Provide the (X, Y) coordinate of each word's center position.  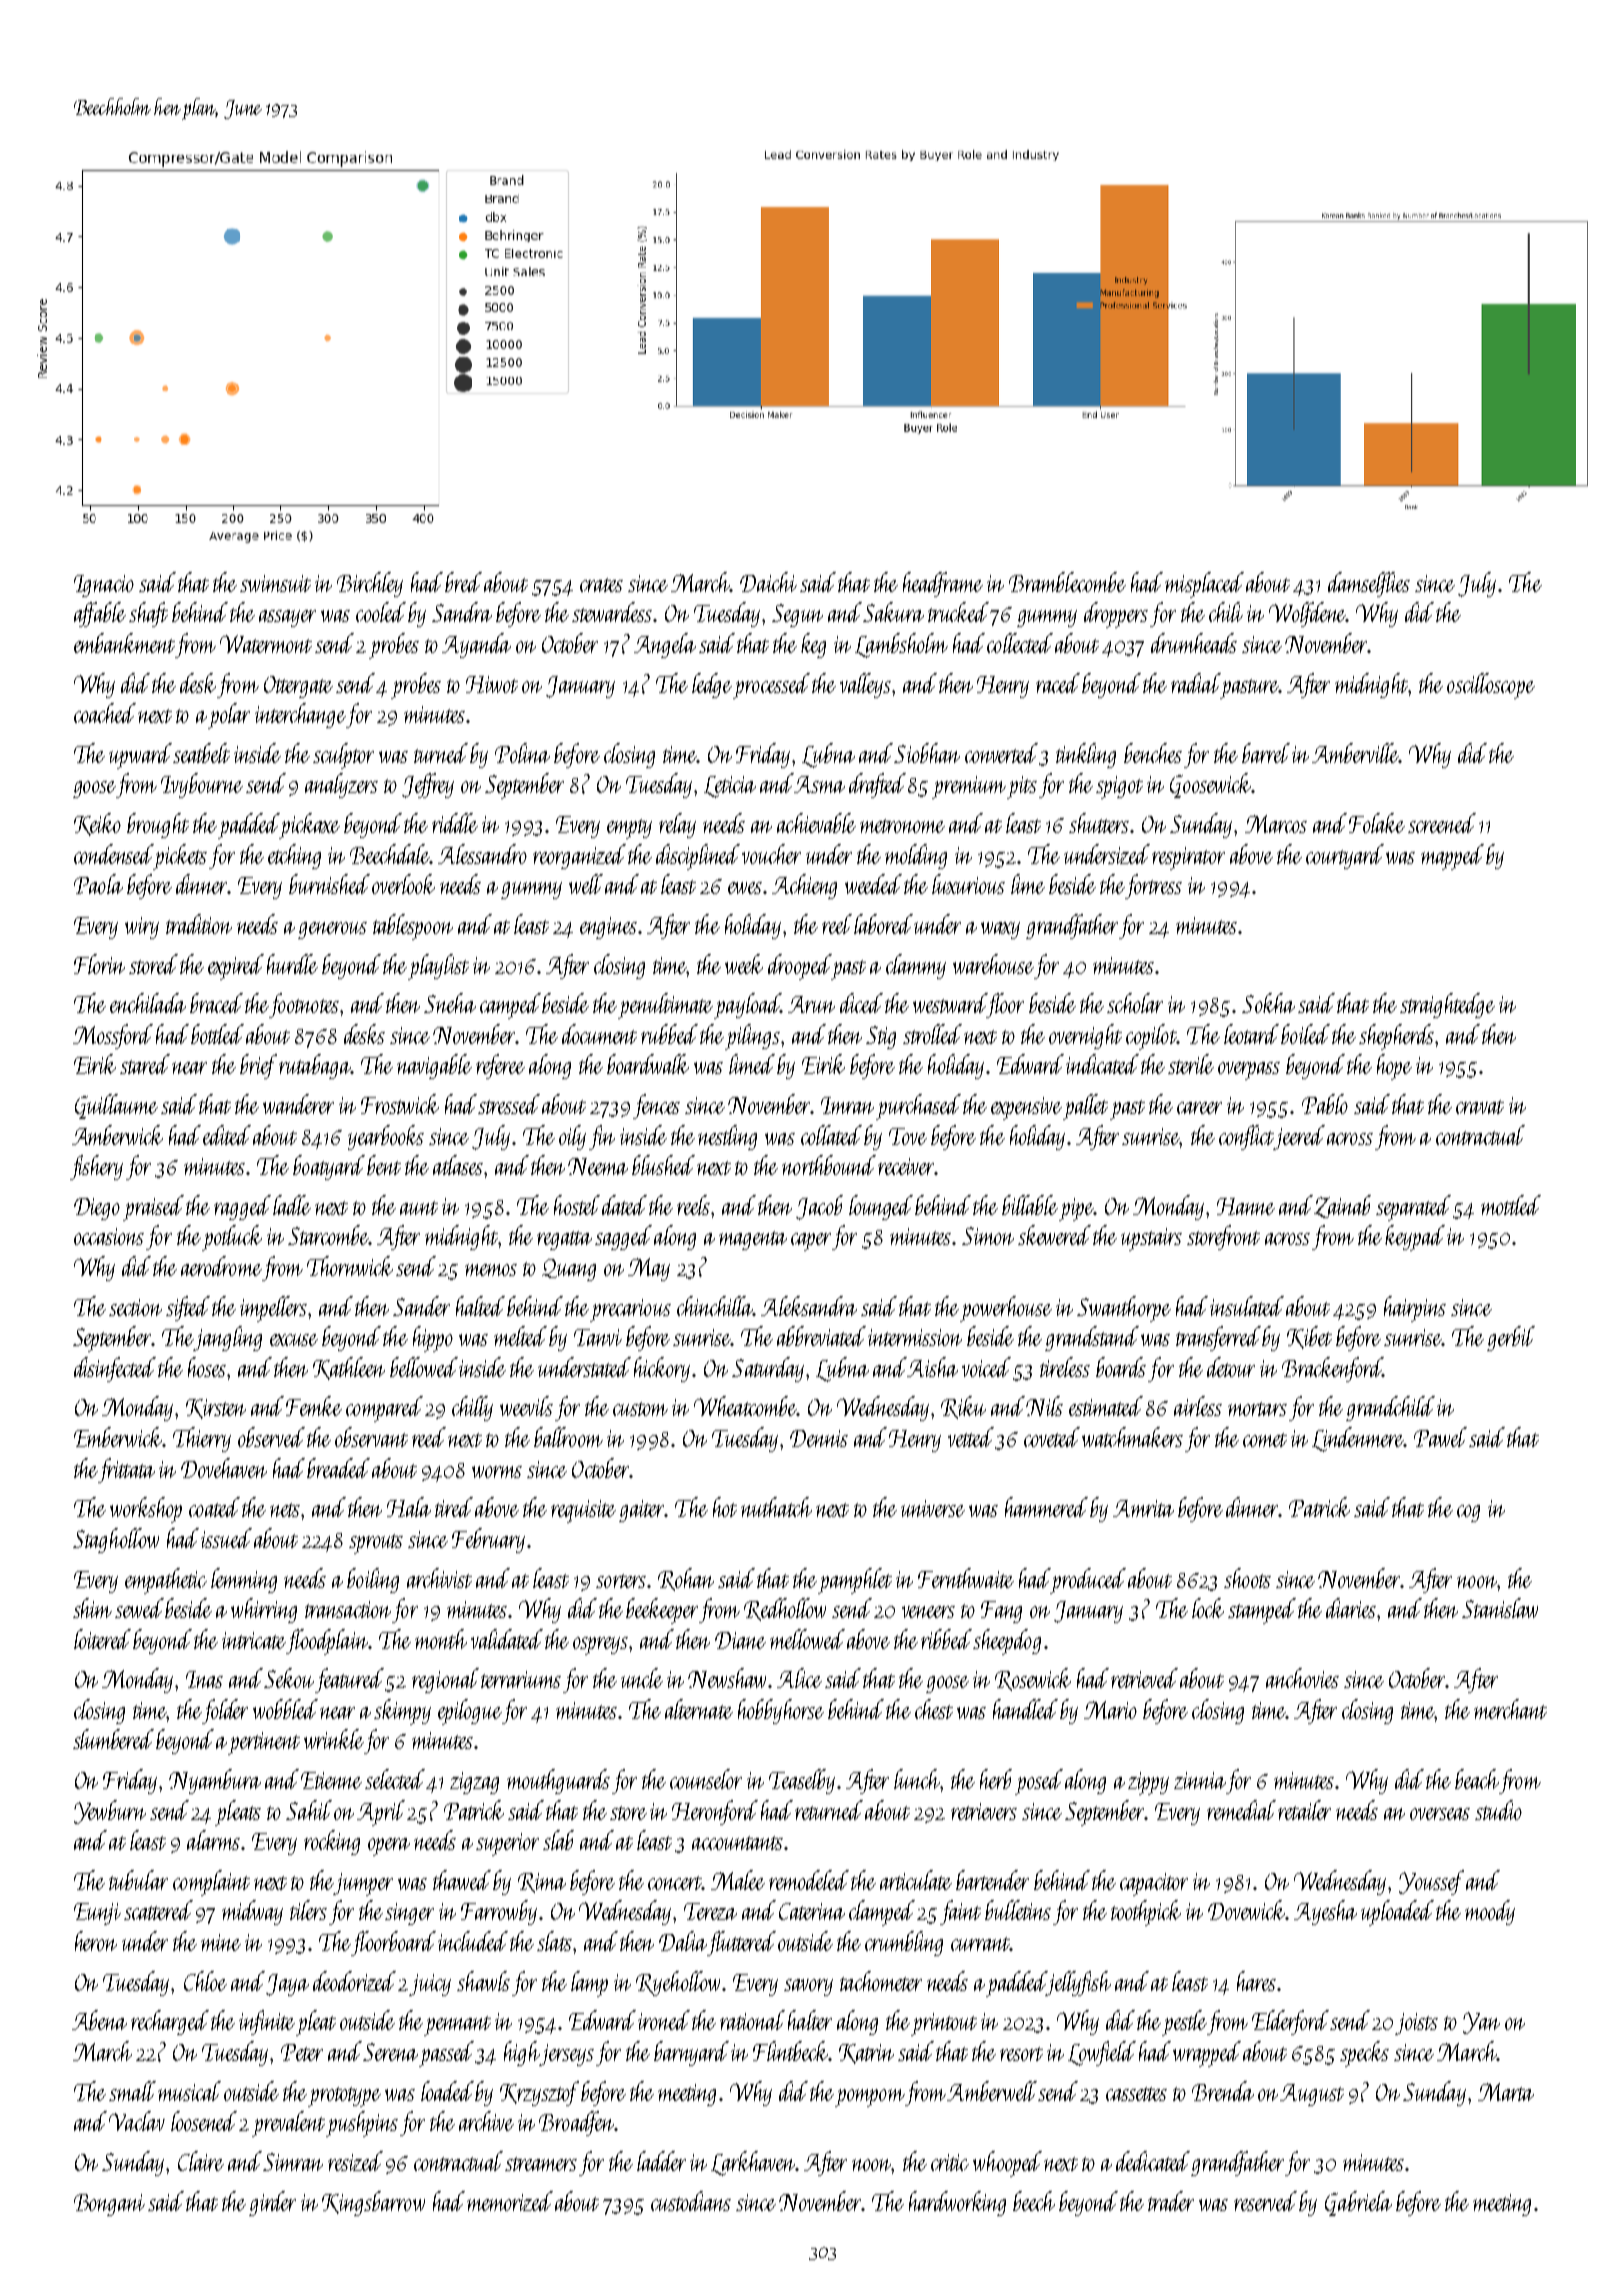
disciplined (698, 857)
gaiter (642, 1511)
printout (944, 2024)
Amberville (1356, 753)
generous (332, 930)
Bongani (109, 2205)
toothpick (1146, 1913)
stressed (509, 1104)
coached (105, 713)
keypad (1415, 1238)
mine (221, 1942)
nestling (727, 1137)
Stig (881, 1037)
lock (1208, 1608)
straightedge (1447, 1005)
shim (92, 1608)
